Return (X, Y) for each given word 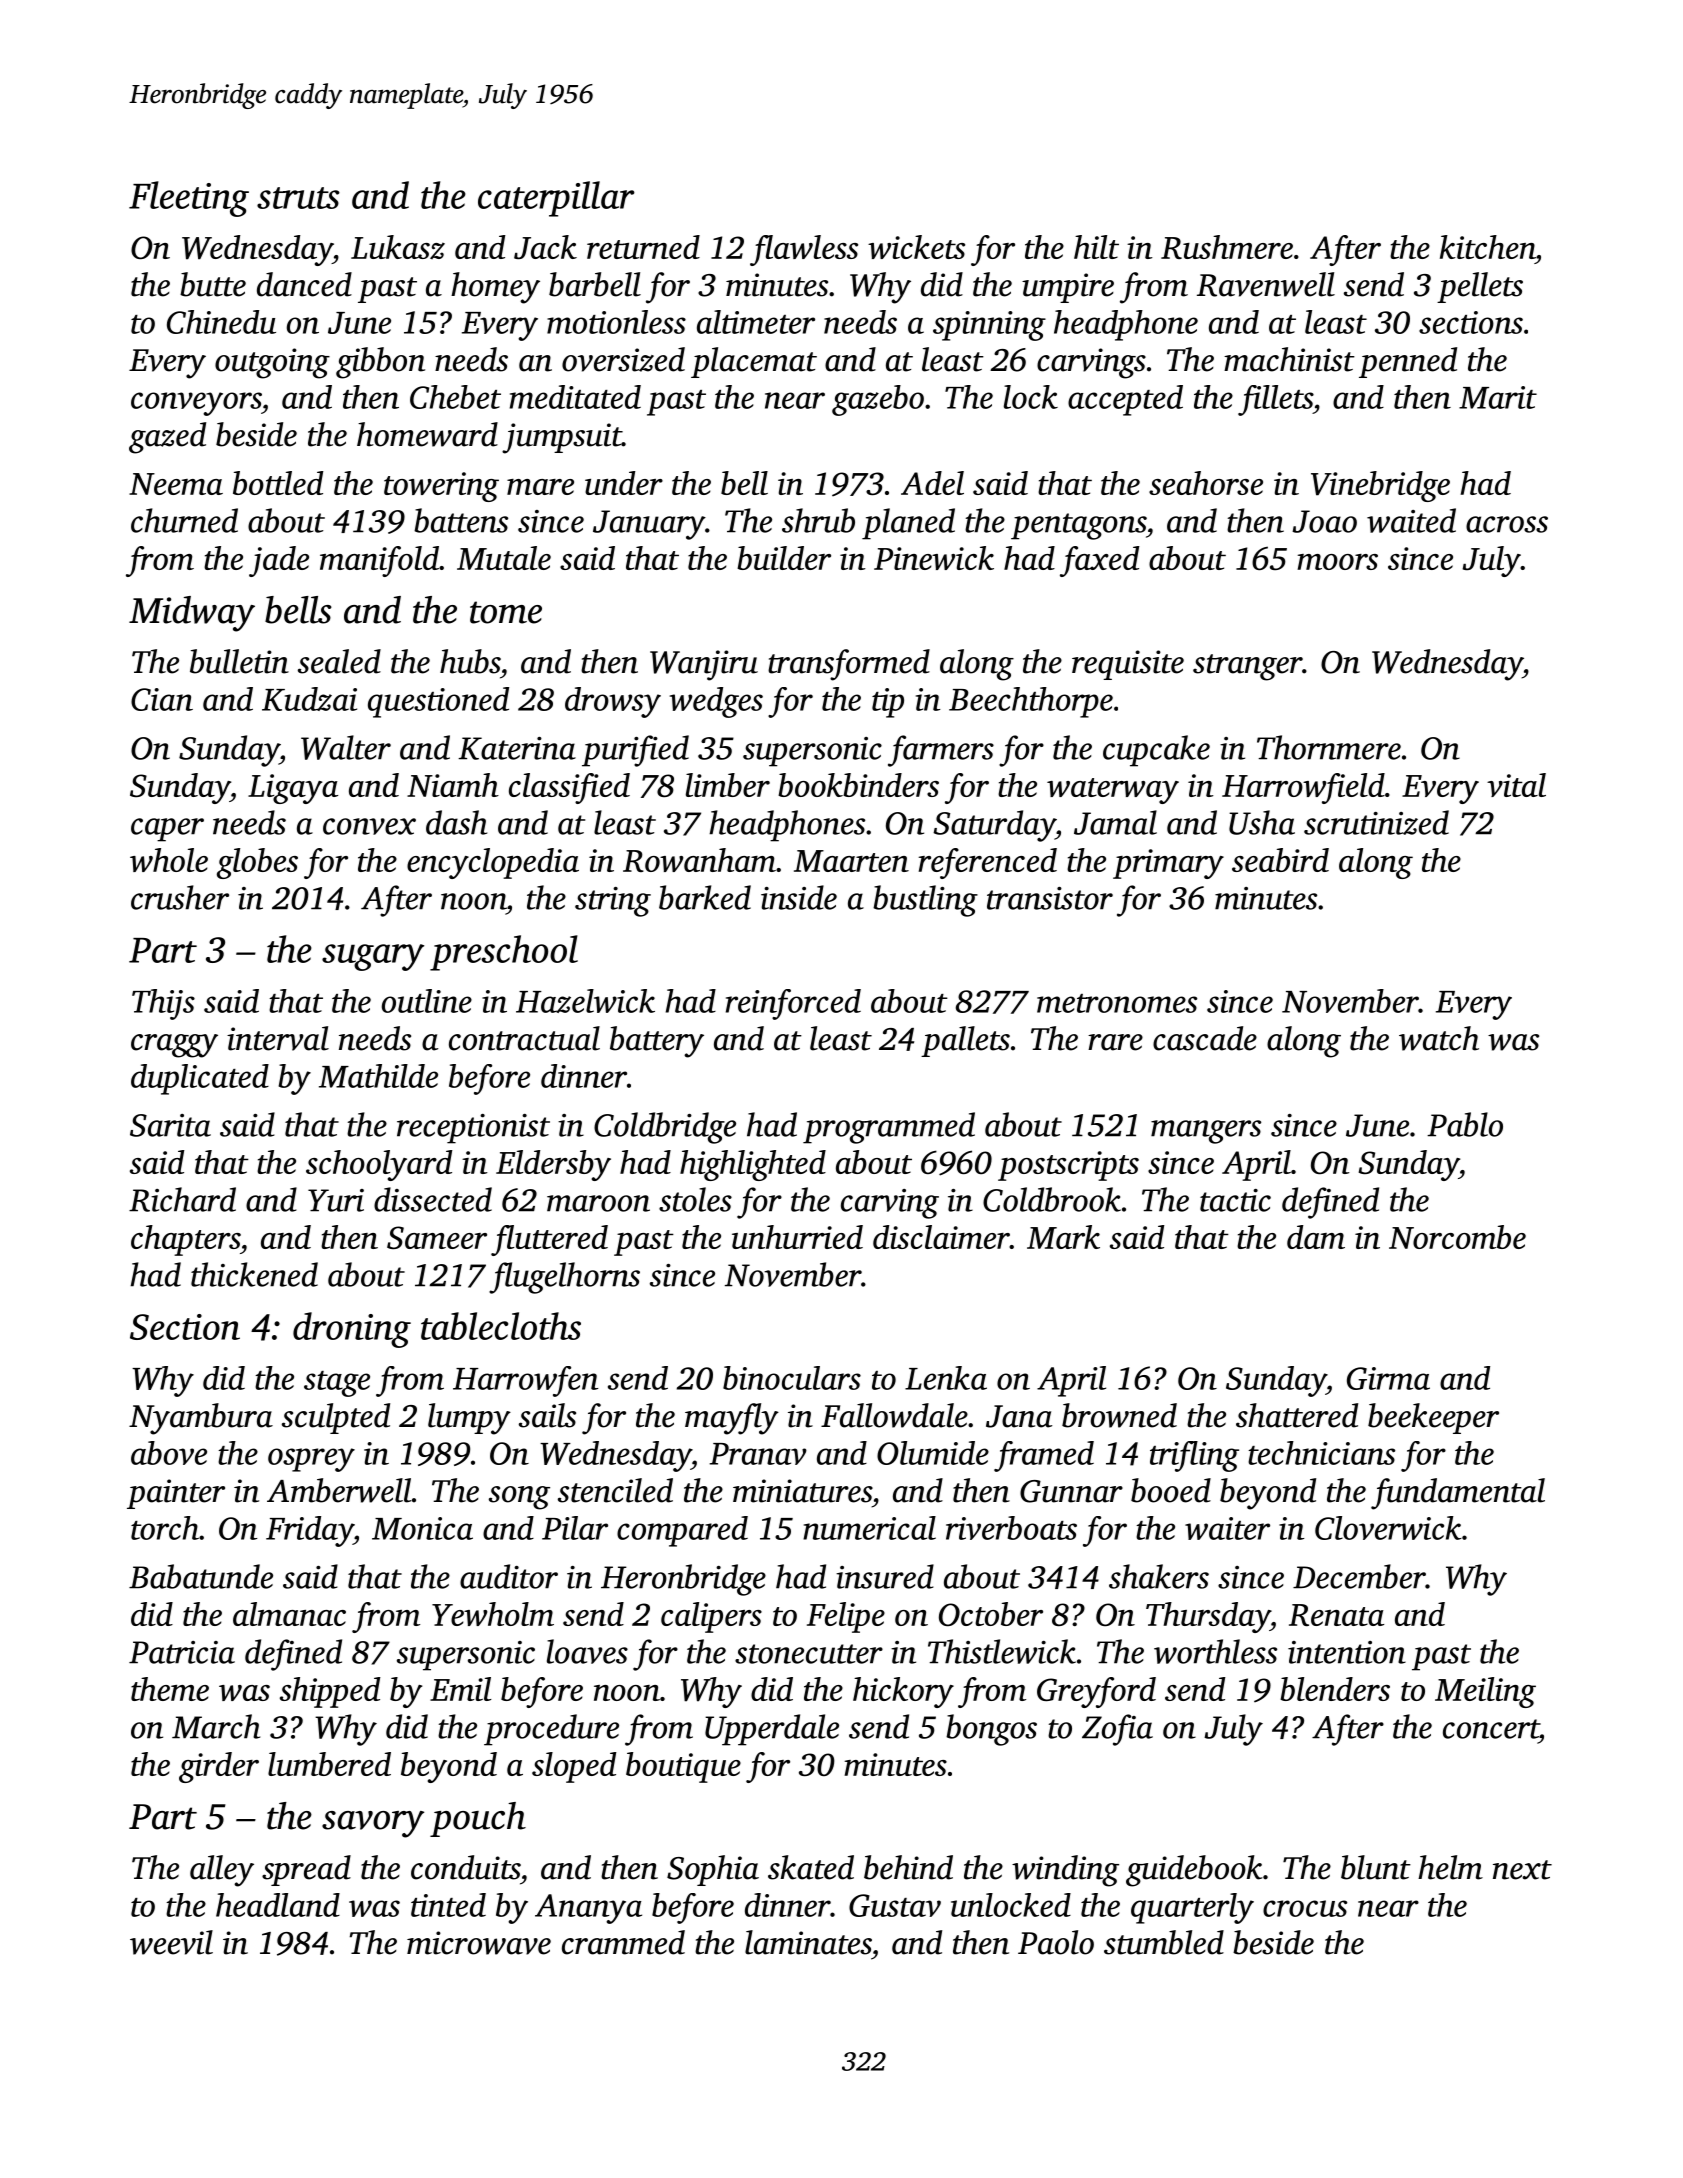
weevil (171, 1942)
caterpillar (556, 199)
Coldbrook (1052, 1199)
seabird (1280, 860)
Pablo (1465, 1124)
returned (643, 247)
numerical (869, 1528)
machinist (1289, 359)
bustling (925, 901)
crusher (180, 897)
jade (279, 561)
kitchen (1487, 247)
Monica (422, 1528)
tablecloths (501, 1326)
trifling (1194, 1456)
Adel (932, 483)
